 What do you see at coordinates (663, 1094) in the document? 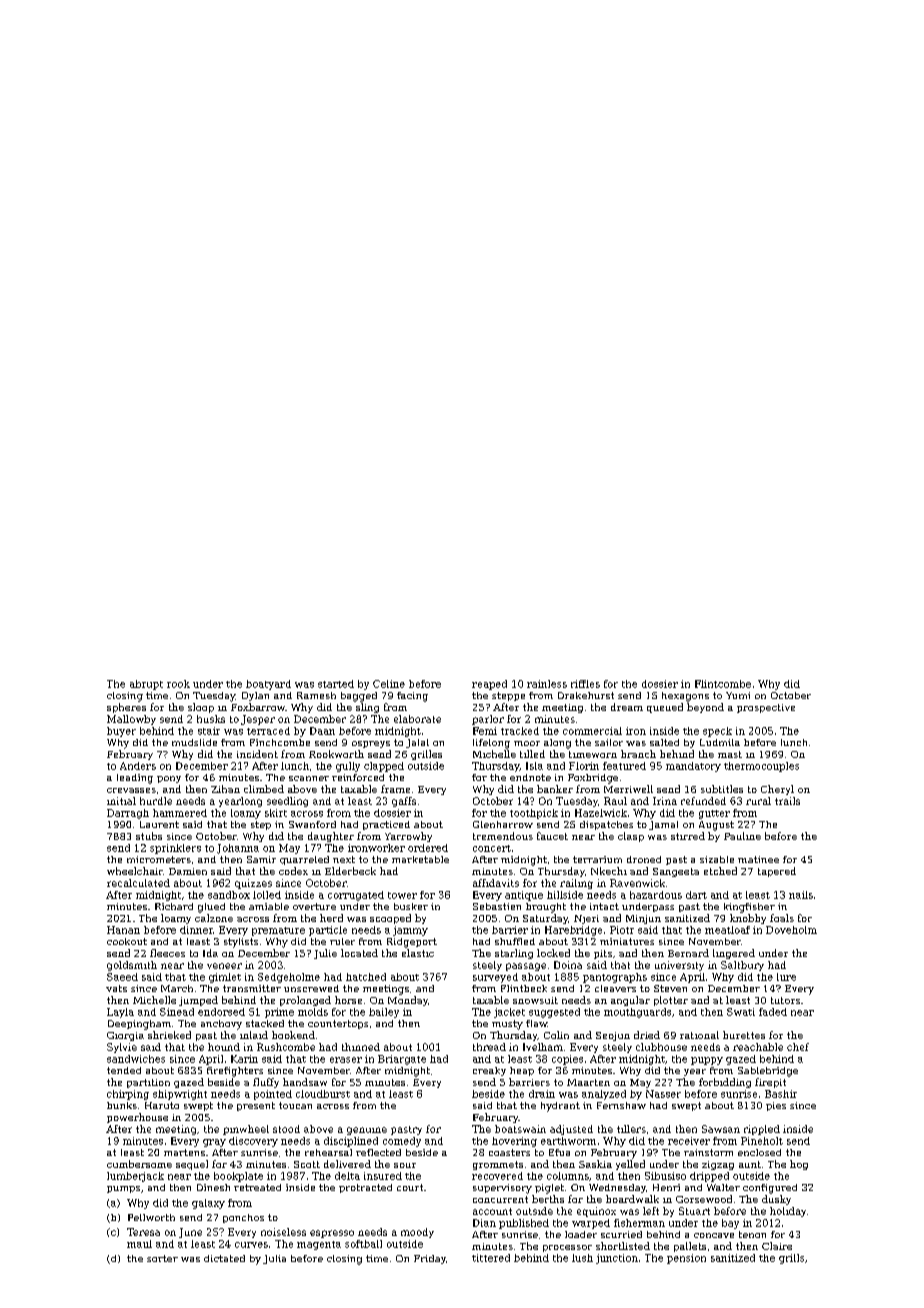
I see `Nasser` at bounding box center [663, 1094].
